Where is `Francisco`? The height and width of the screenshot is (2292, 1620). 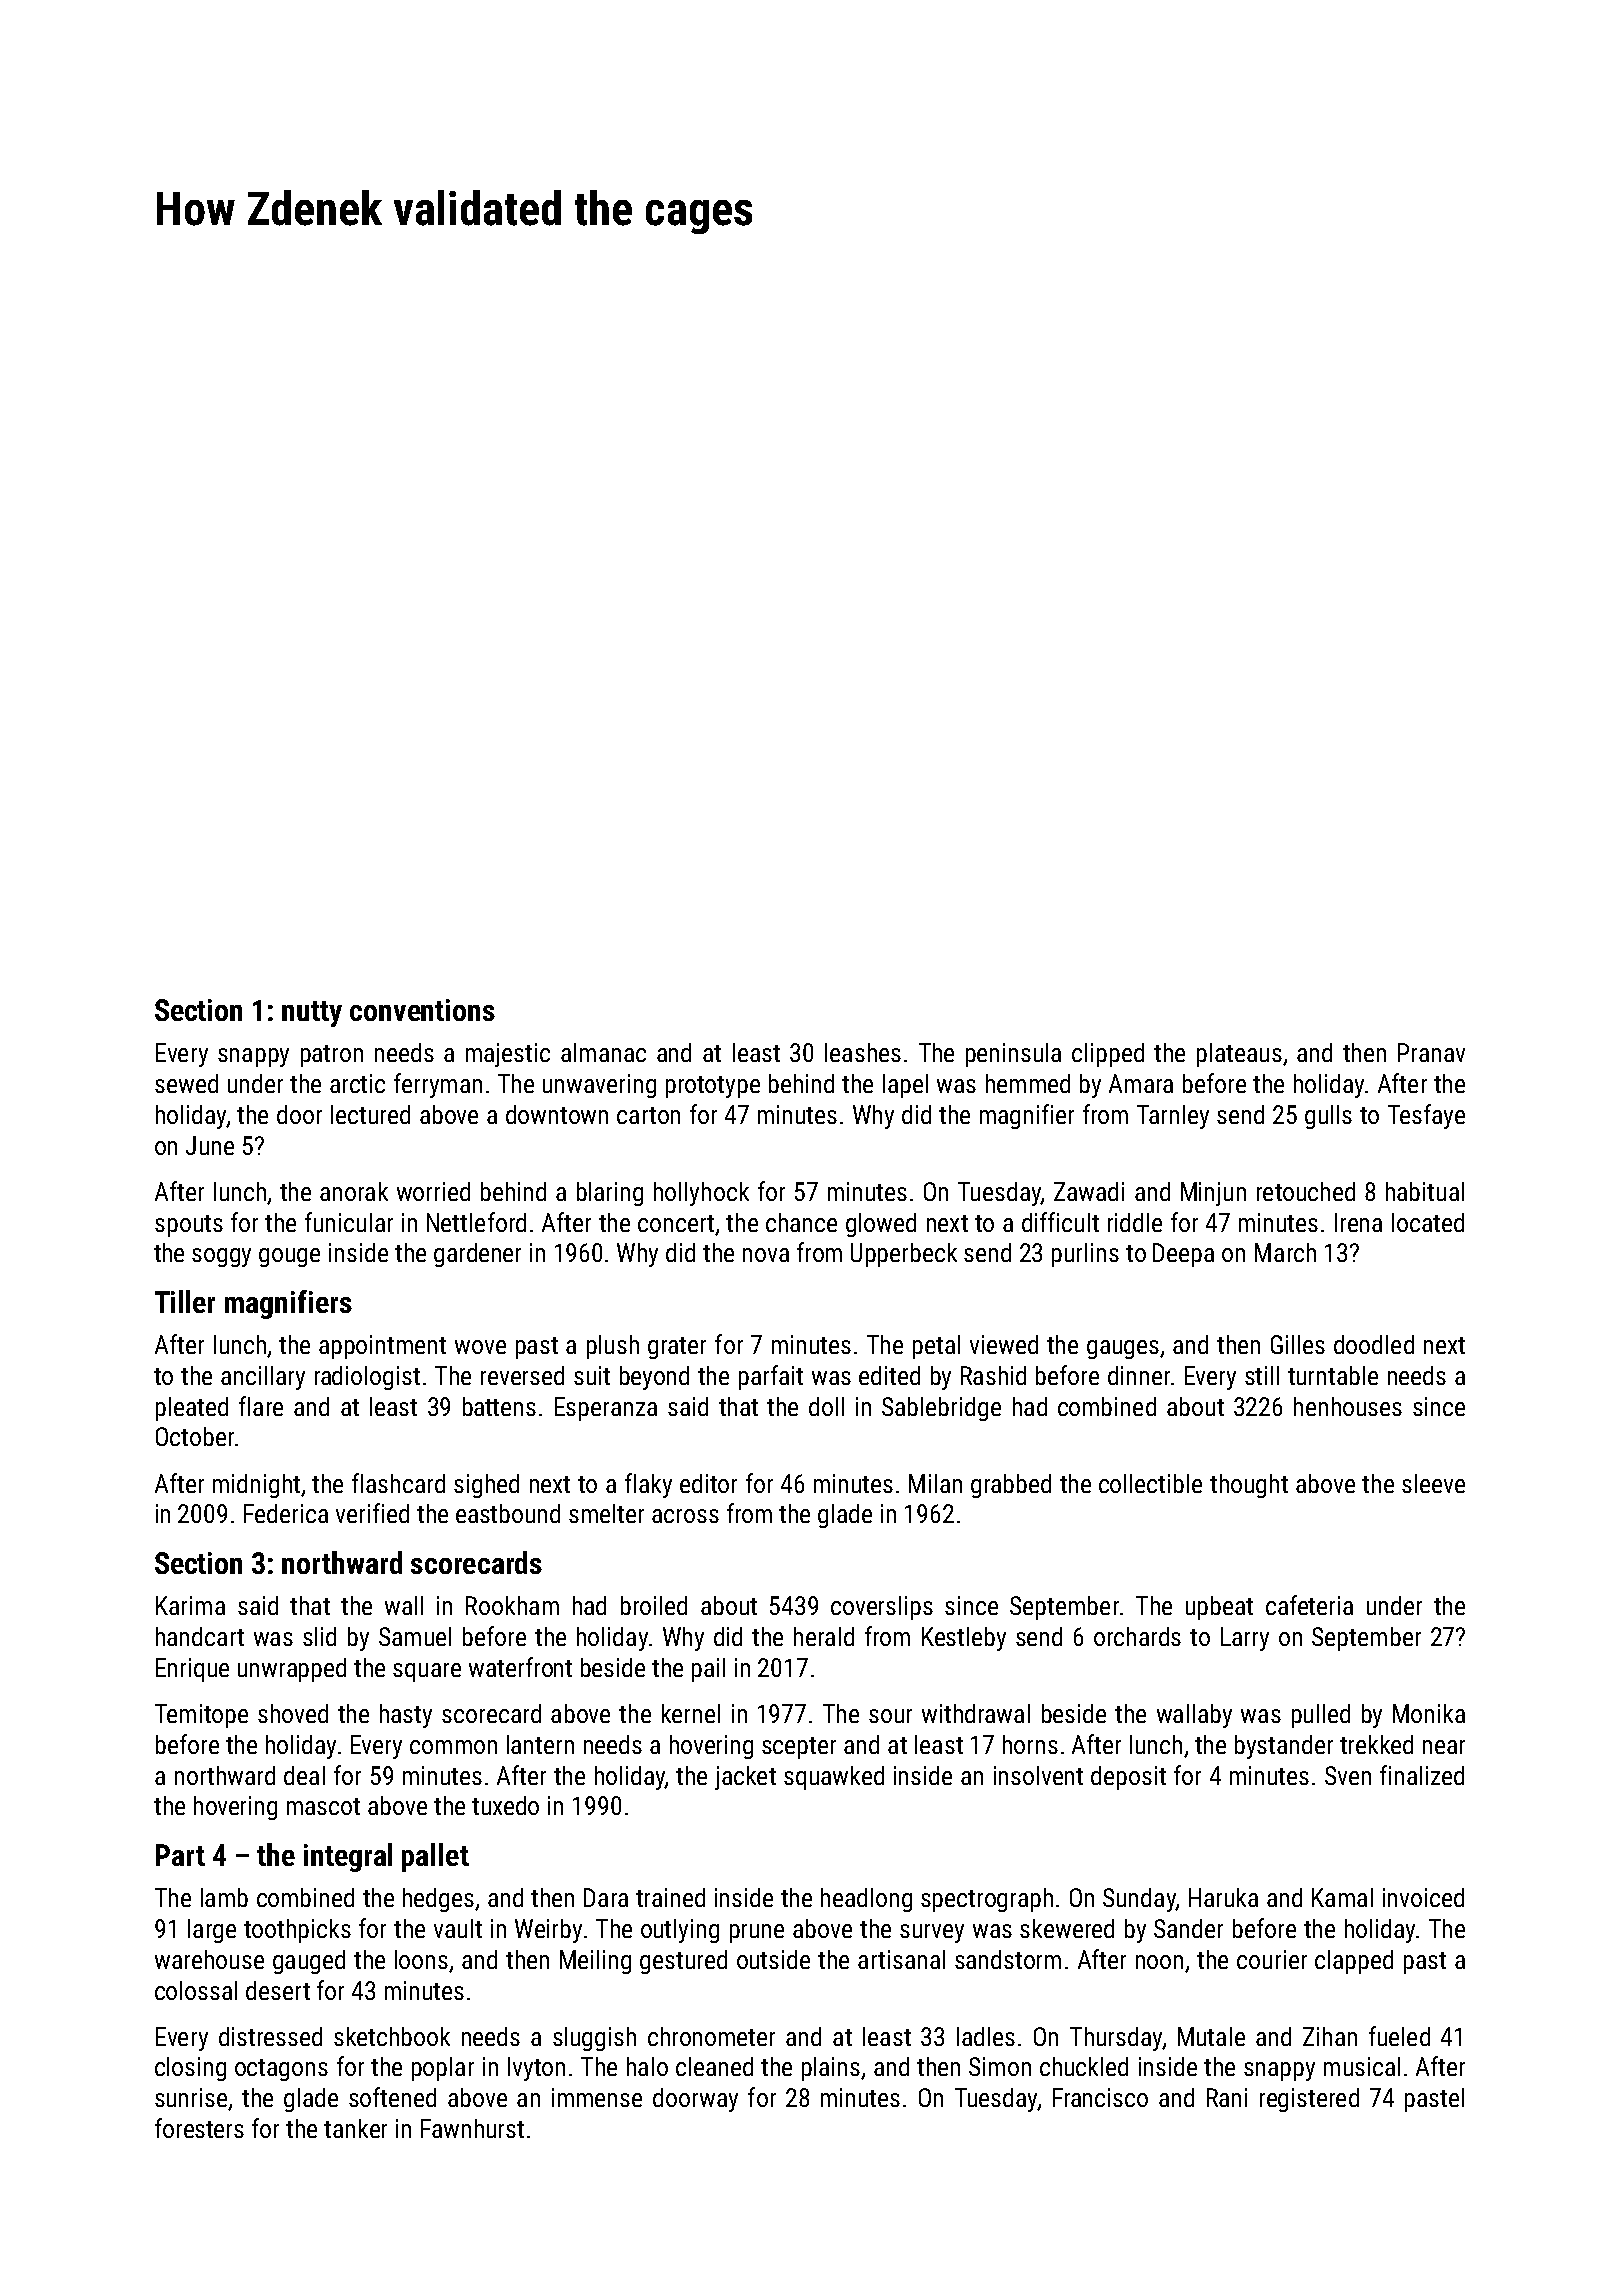 Francisco is located at coordinates (1100, 2097).
